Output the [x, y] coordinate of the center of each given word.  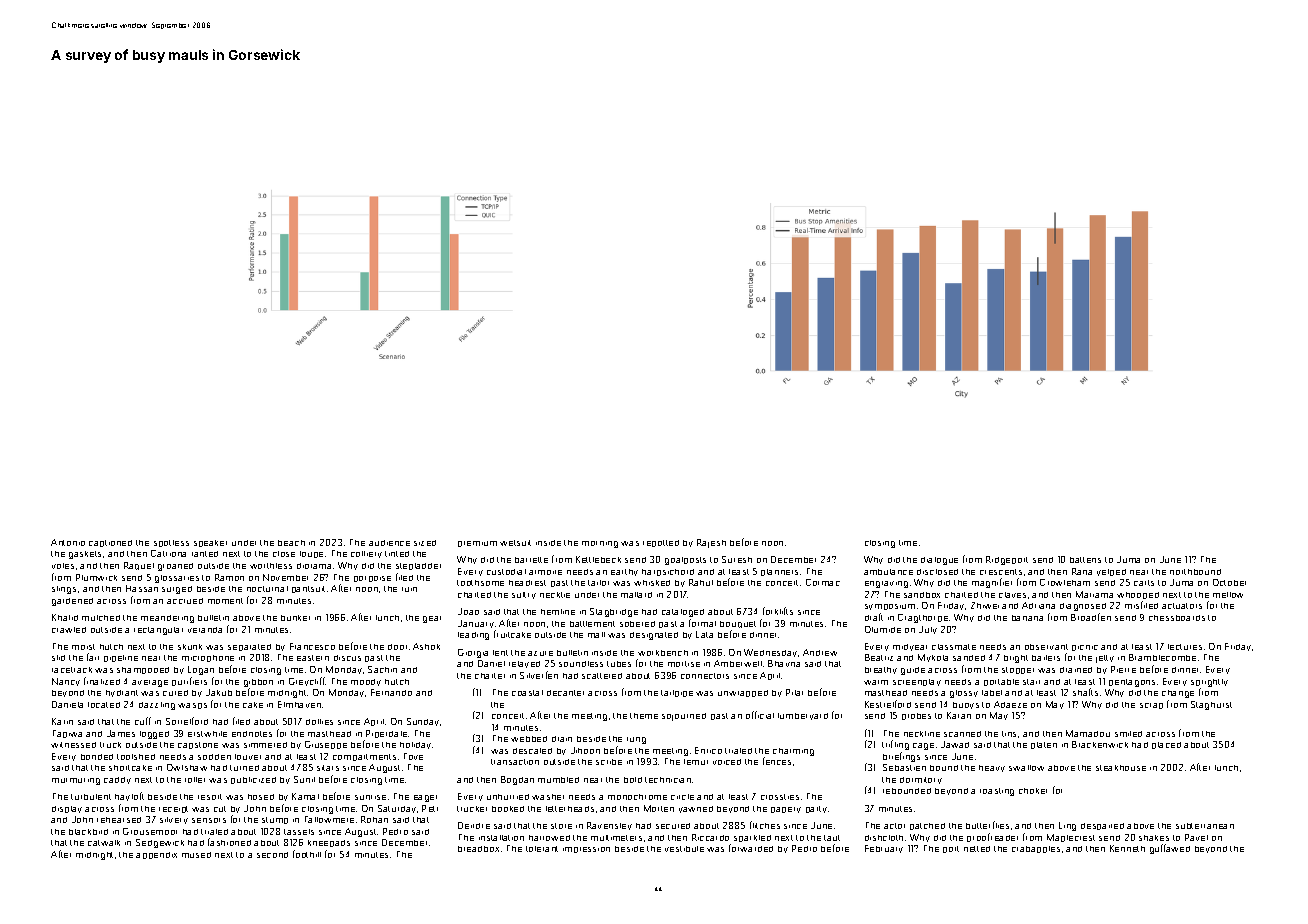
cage [923, 746]
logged [154, 735]
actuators [1182, 606]
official [760, 715]
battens [1085, 560]
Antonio [68, 542]
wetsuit [515, 543]
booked [508, 809]
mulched [101, 618]
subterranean [1205, 826]
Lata [704, 634]
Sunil [304, 779]
